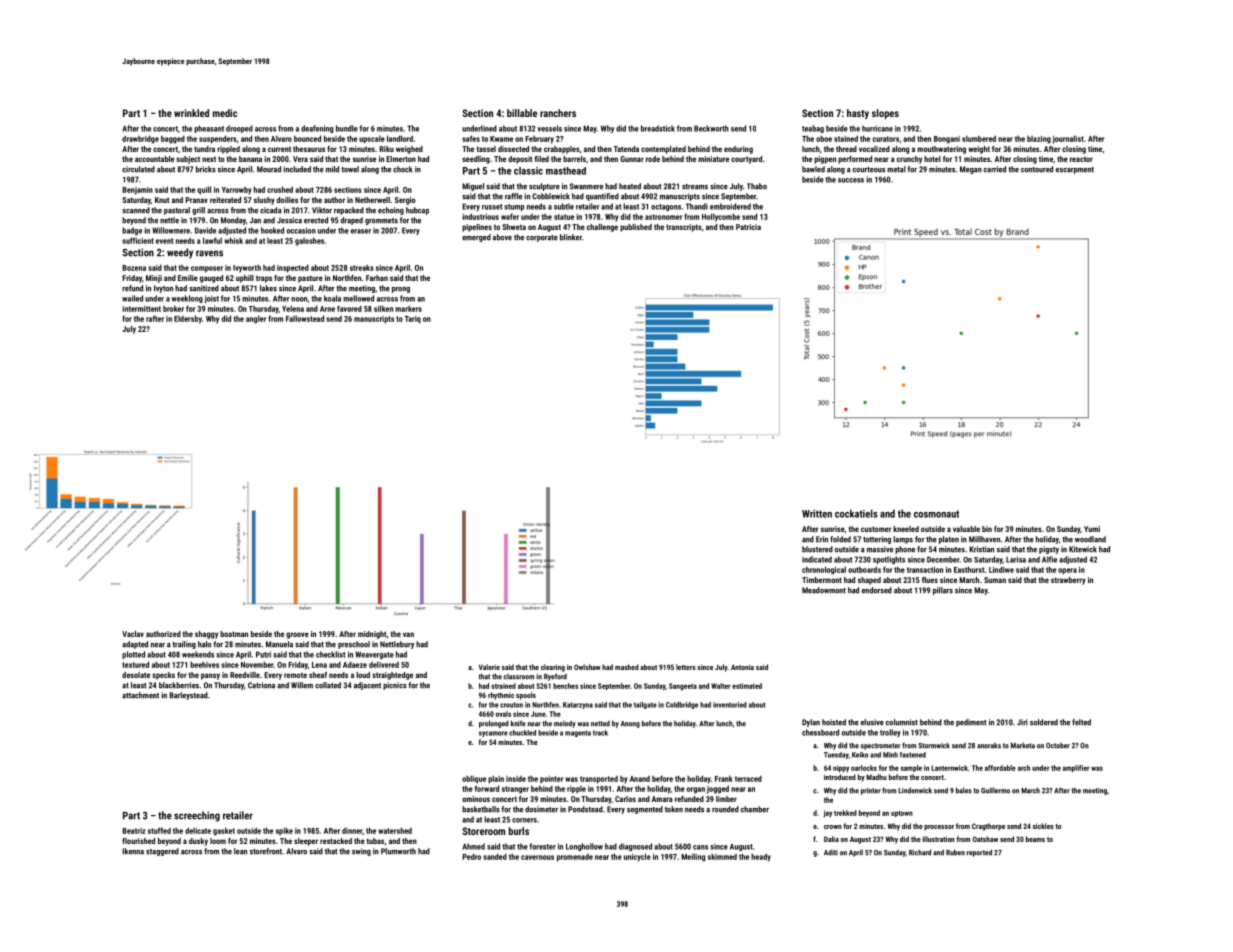  What do you see at coordinates (372, 635) in the screenshot?
I see `midnight` at bounding box center [372, 635].
